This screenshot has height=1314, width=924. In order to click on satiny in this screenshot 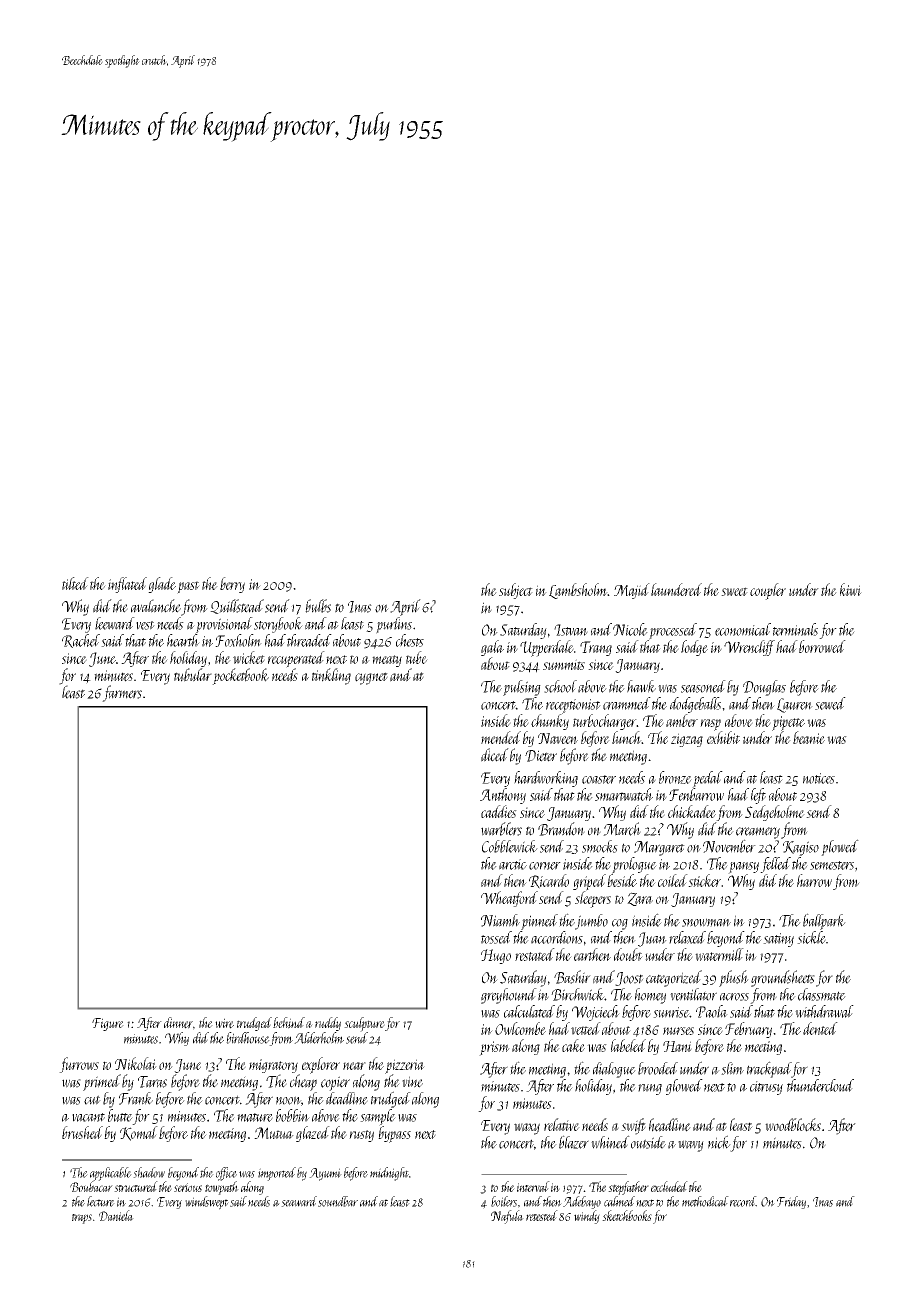, I will do `click(778, 940)`.
